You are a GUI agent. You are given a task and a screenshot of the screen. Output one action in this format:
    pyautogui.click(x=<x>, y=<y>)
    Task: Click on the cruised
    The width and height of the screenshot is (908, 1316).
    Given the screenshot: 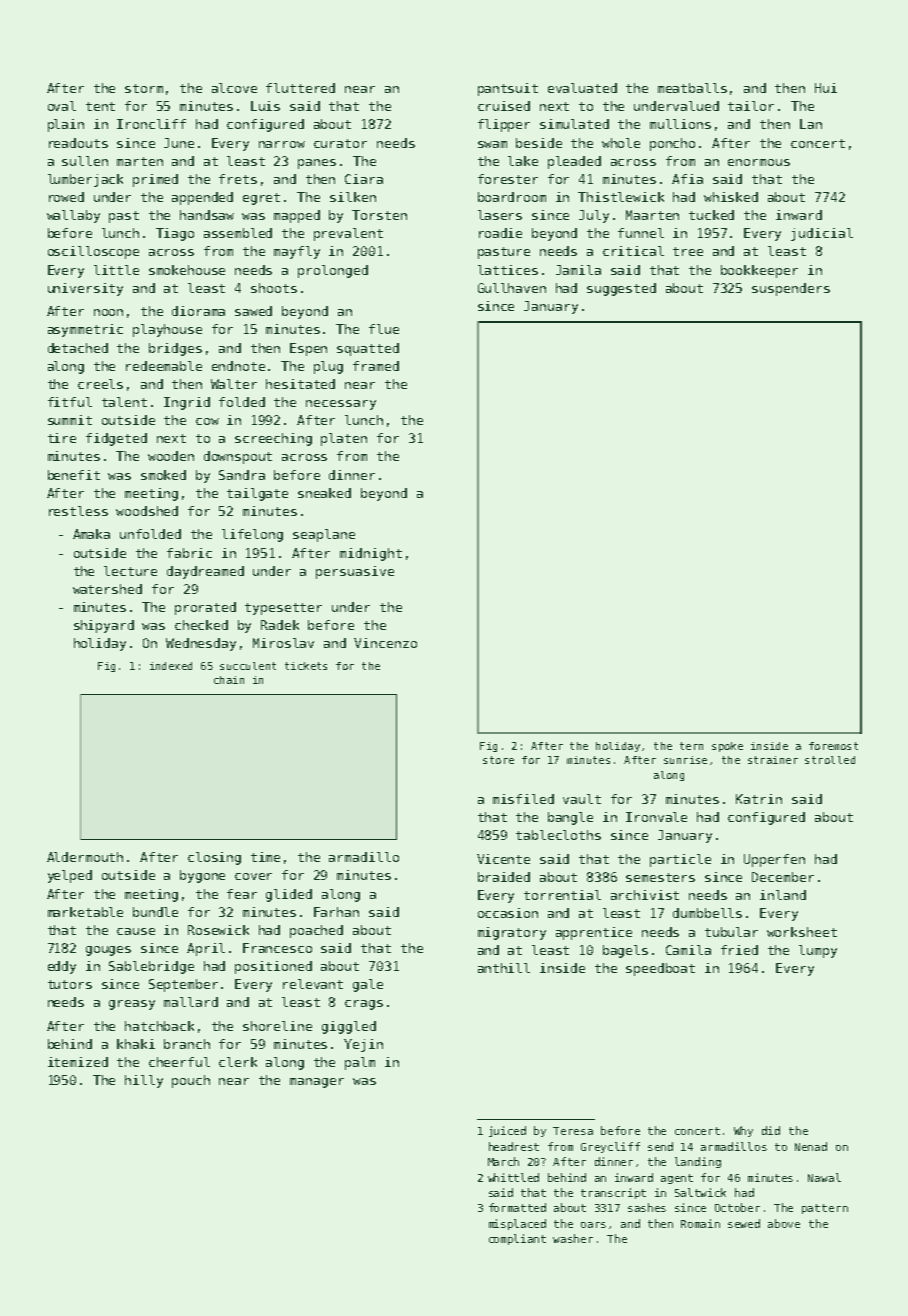 What is the action you would take?
    pyautogui.click(x=504, y=106)
